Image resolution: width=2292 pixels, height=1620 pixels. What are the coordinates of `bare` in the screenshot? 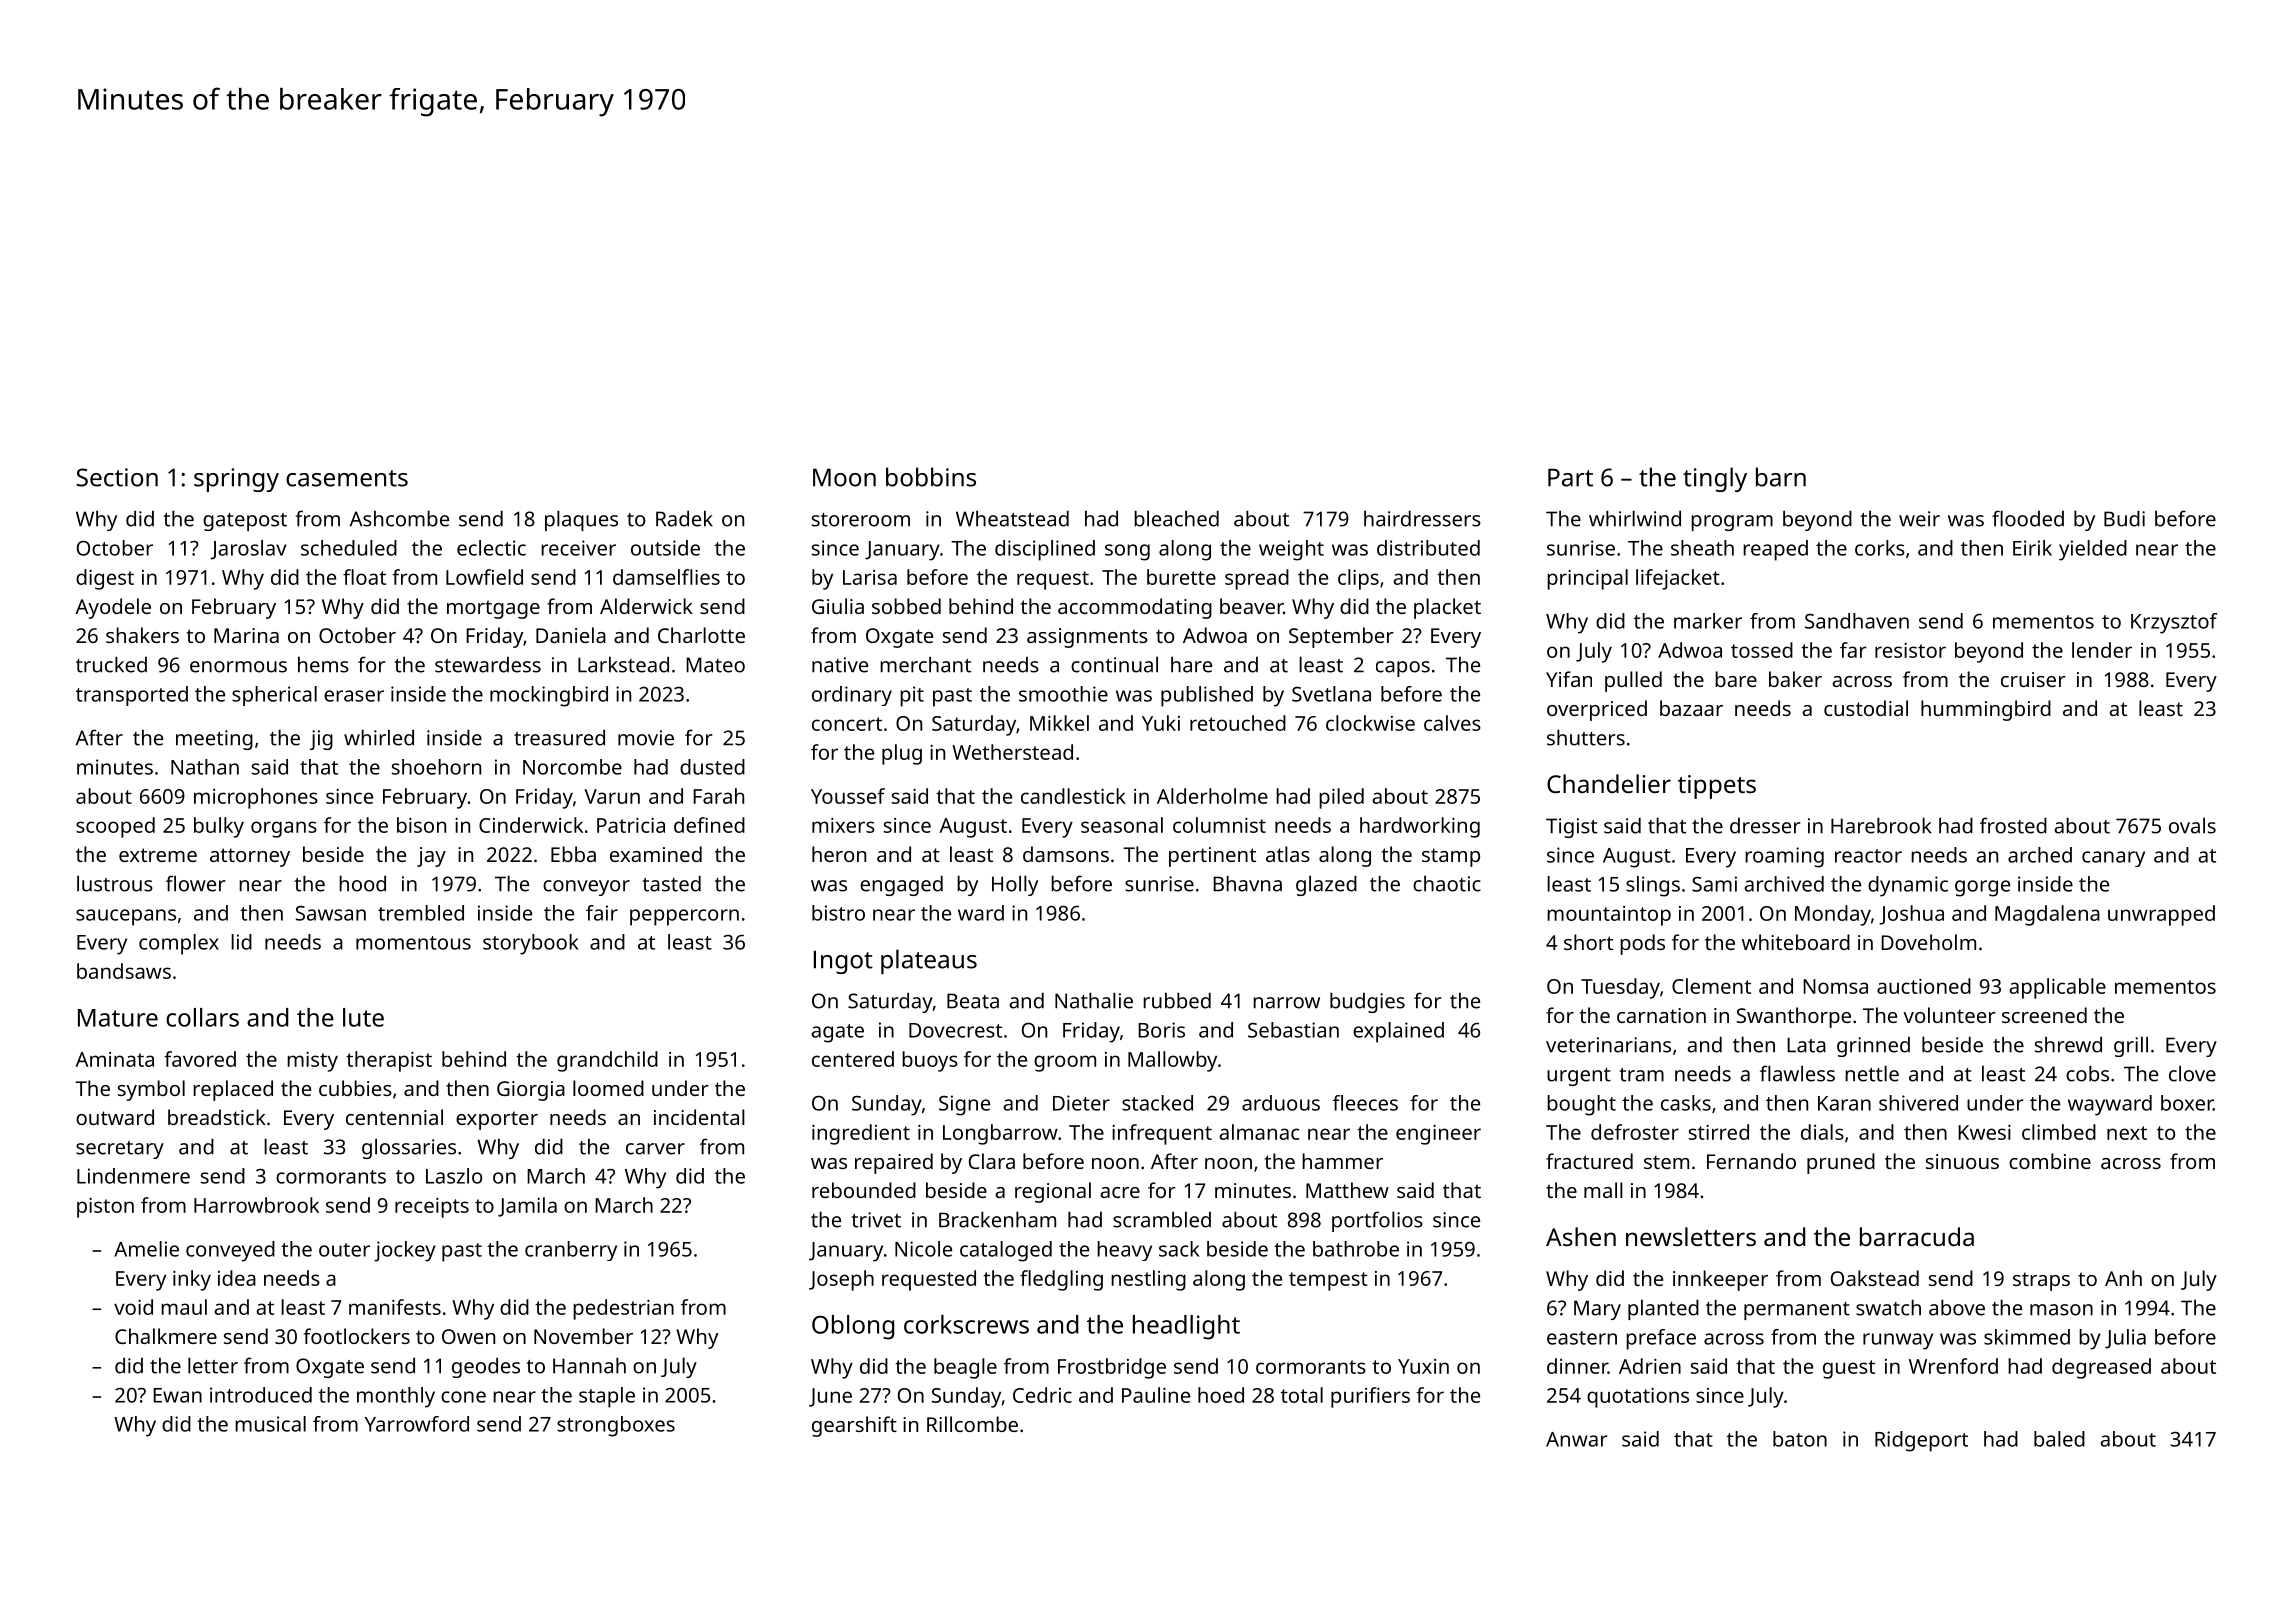 It's located at (1736, 679).
